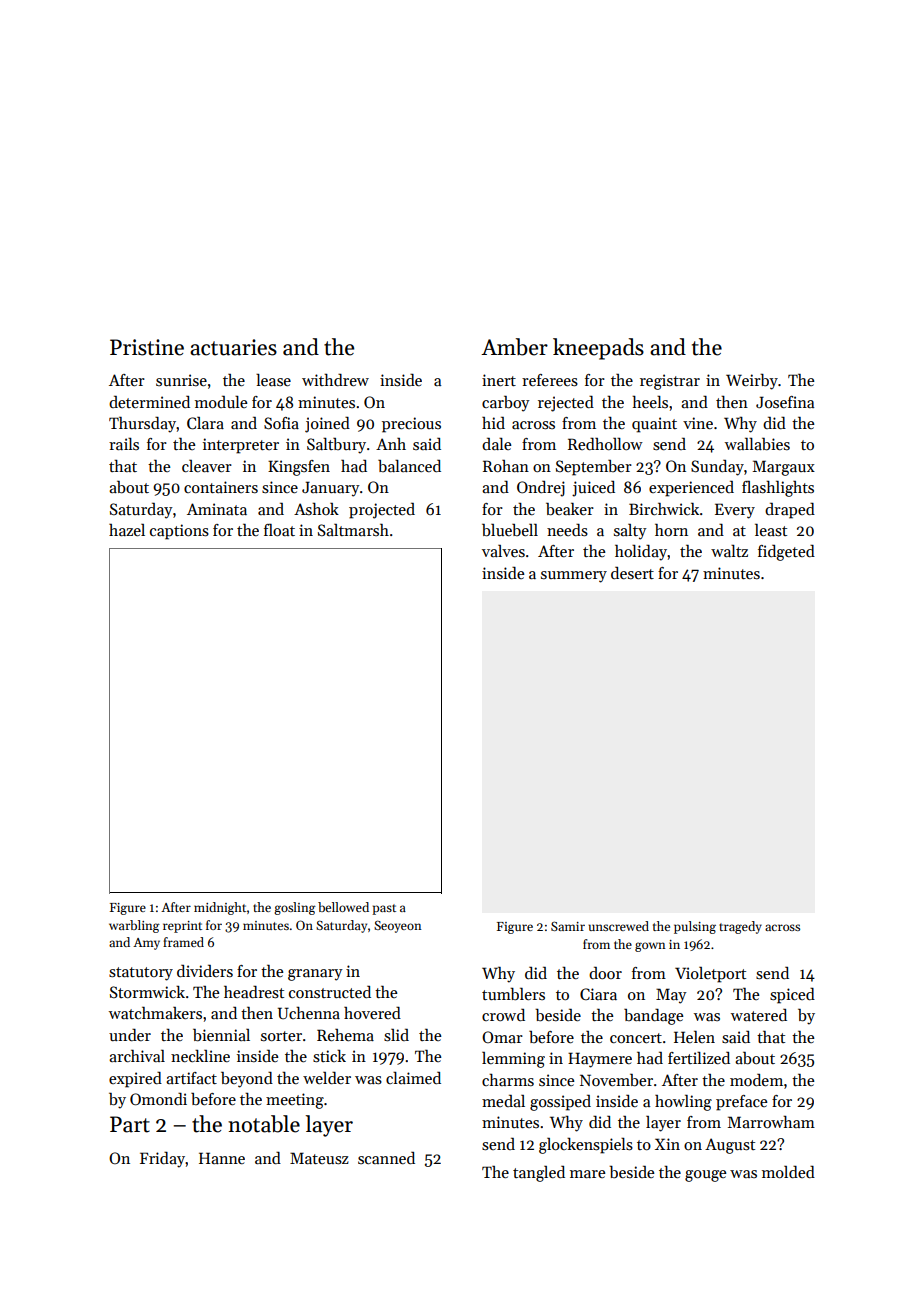 The width and height of the image is (924, 1311). Describe the element at coordinates (598, 349) in the image. I see `kneepads` at that location.
